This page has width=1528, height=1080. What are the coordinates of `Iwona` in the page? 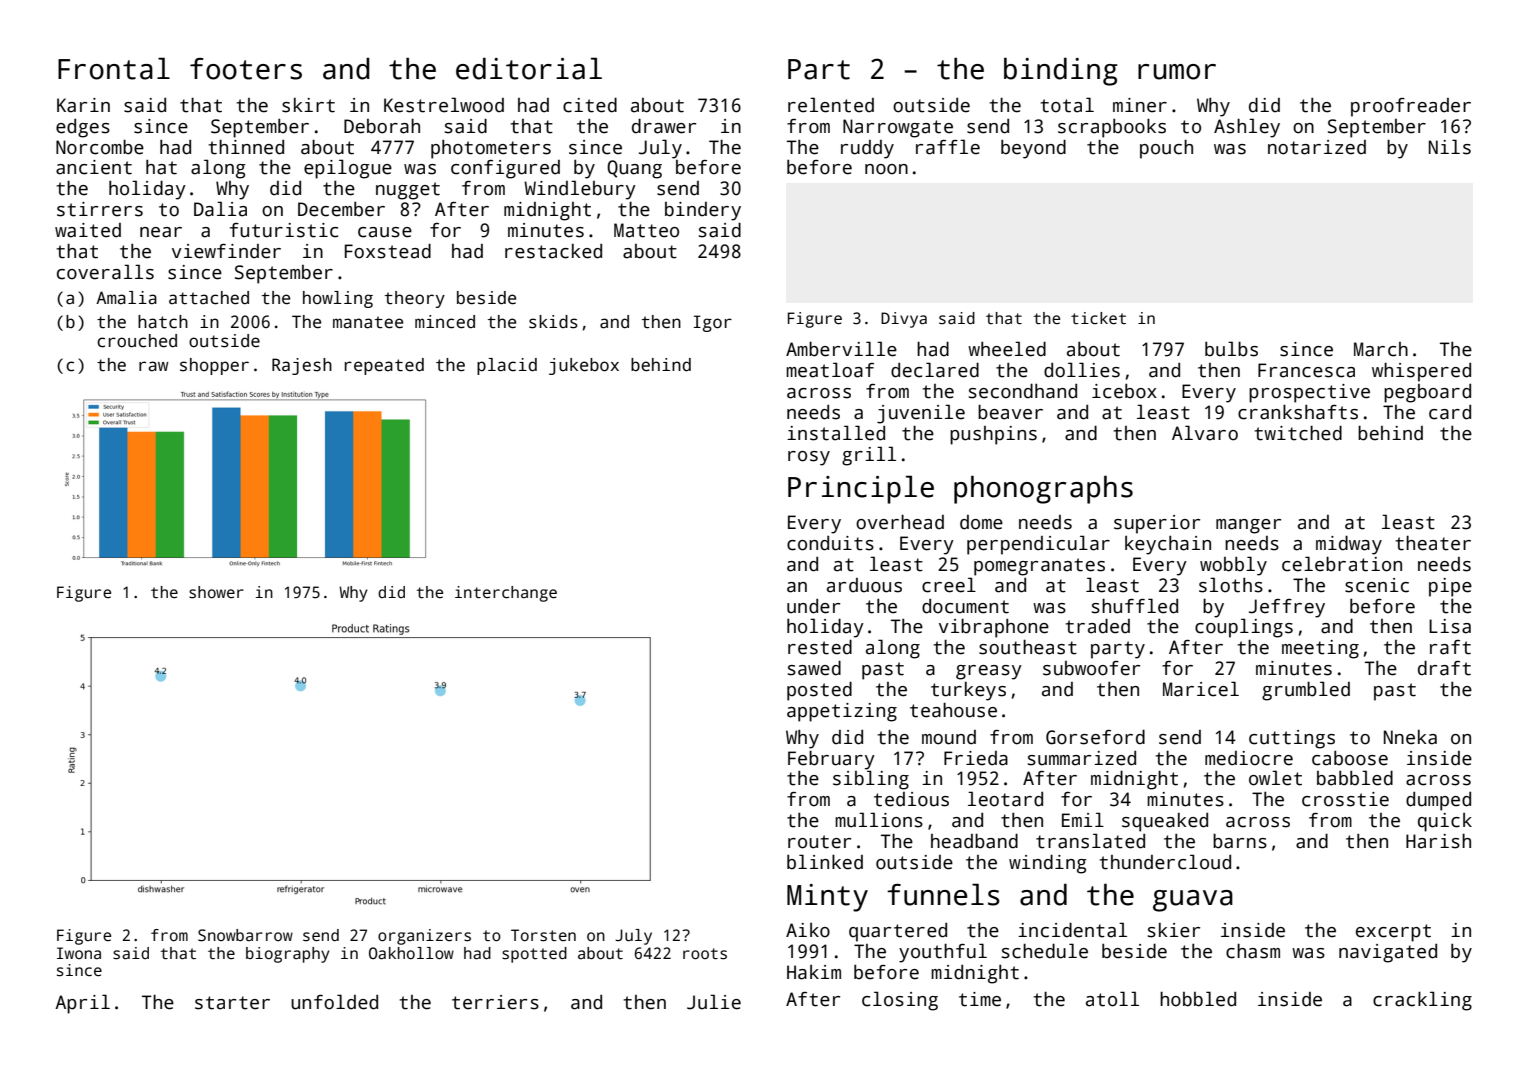 It's located at (79, 953).
